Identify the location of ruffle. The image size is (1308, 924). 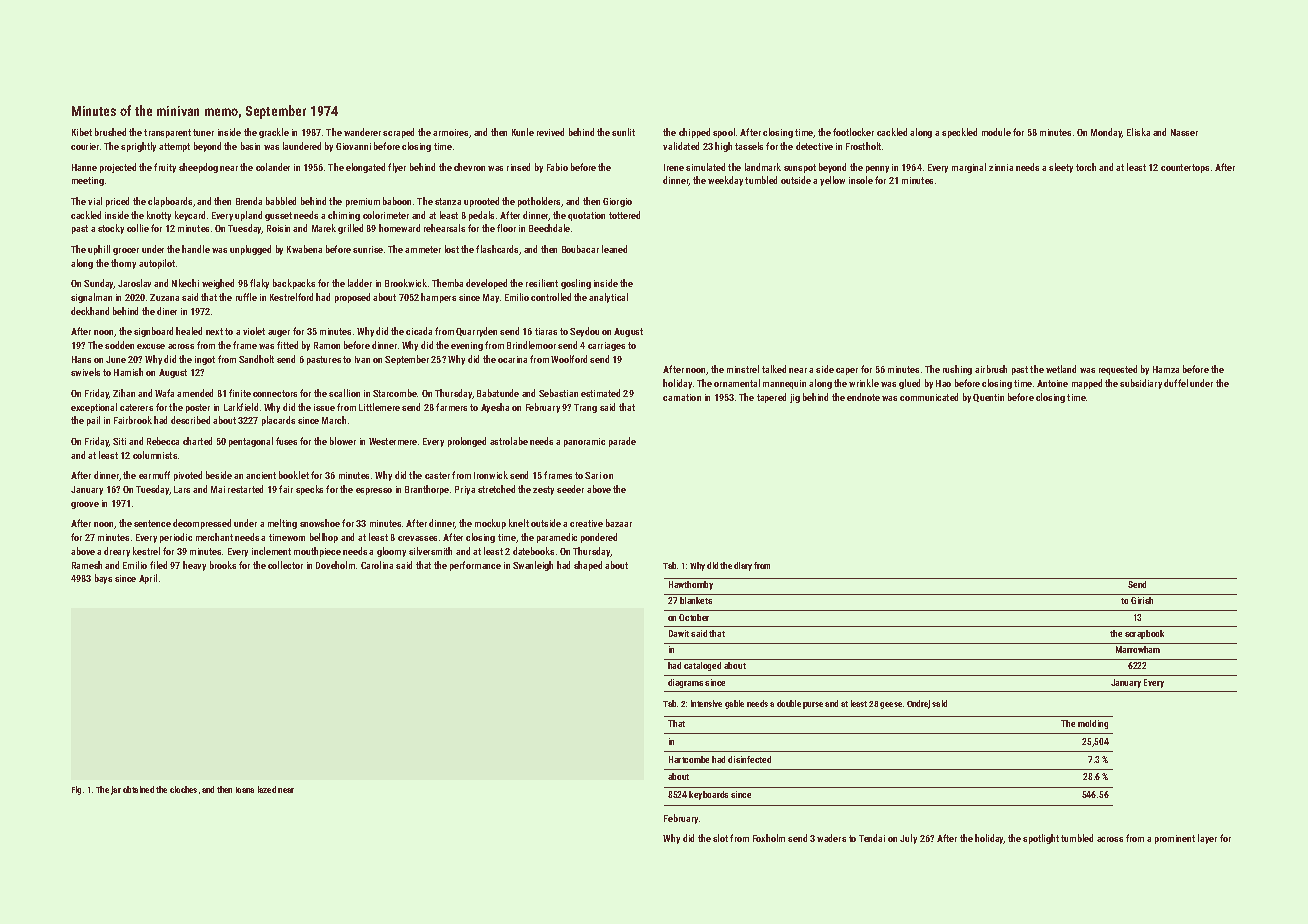
(246, 297).
